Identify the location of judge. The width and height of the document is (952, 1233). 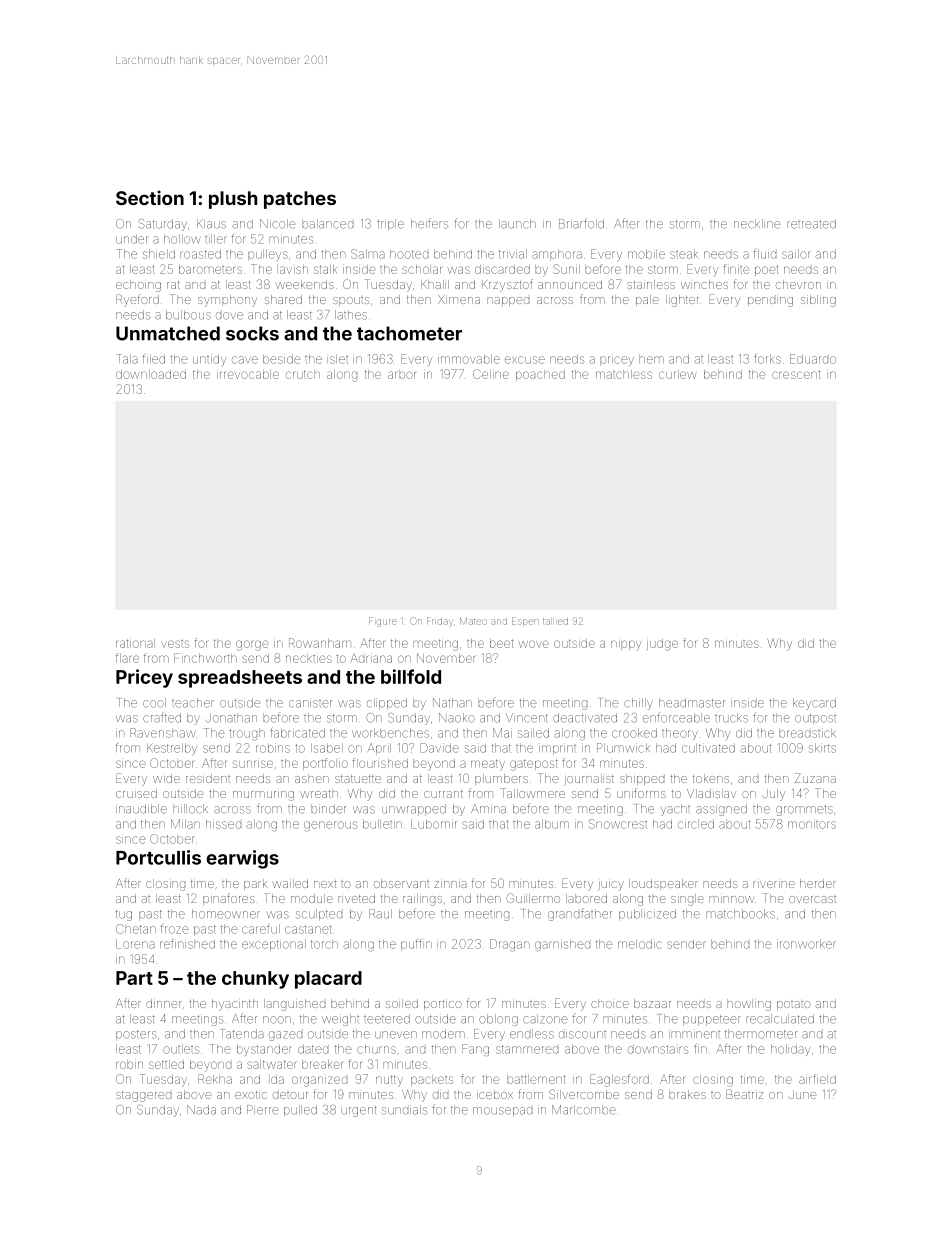
(662, 645).
